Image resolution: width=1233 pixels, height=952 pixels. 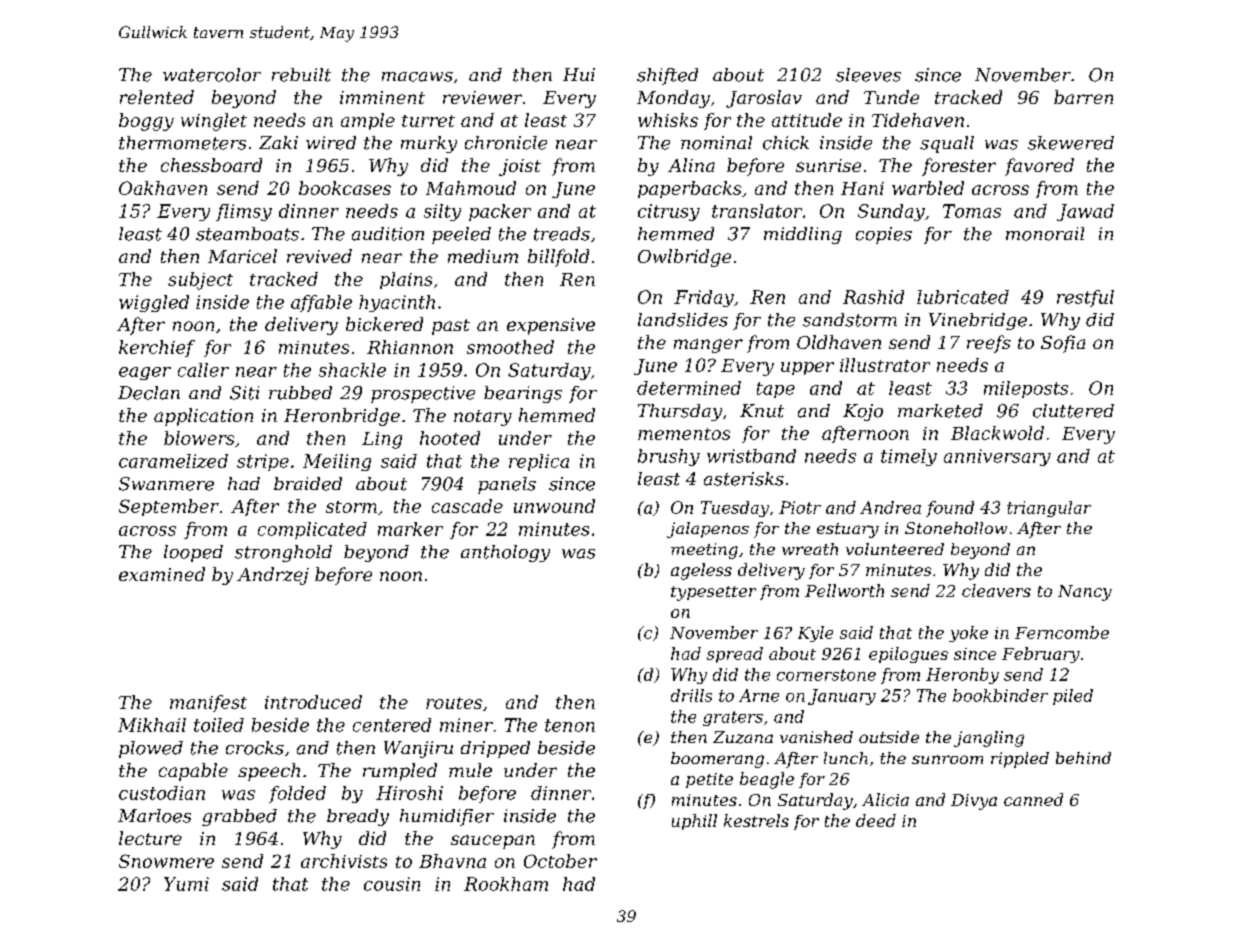 What do you see at coordinates (283, 553) in the document?
I see `stronghold` at bounding box center [283, 553].
